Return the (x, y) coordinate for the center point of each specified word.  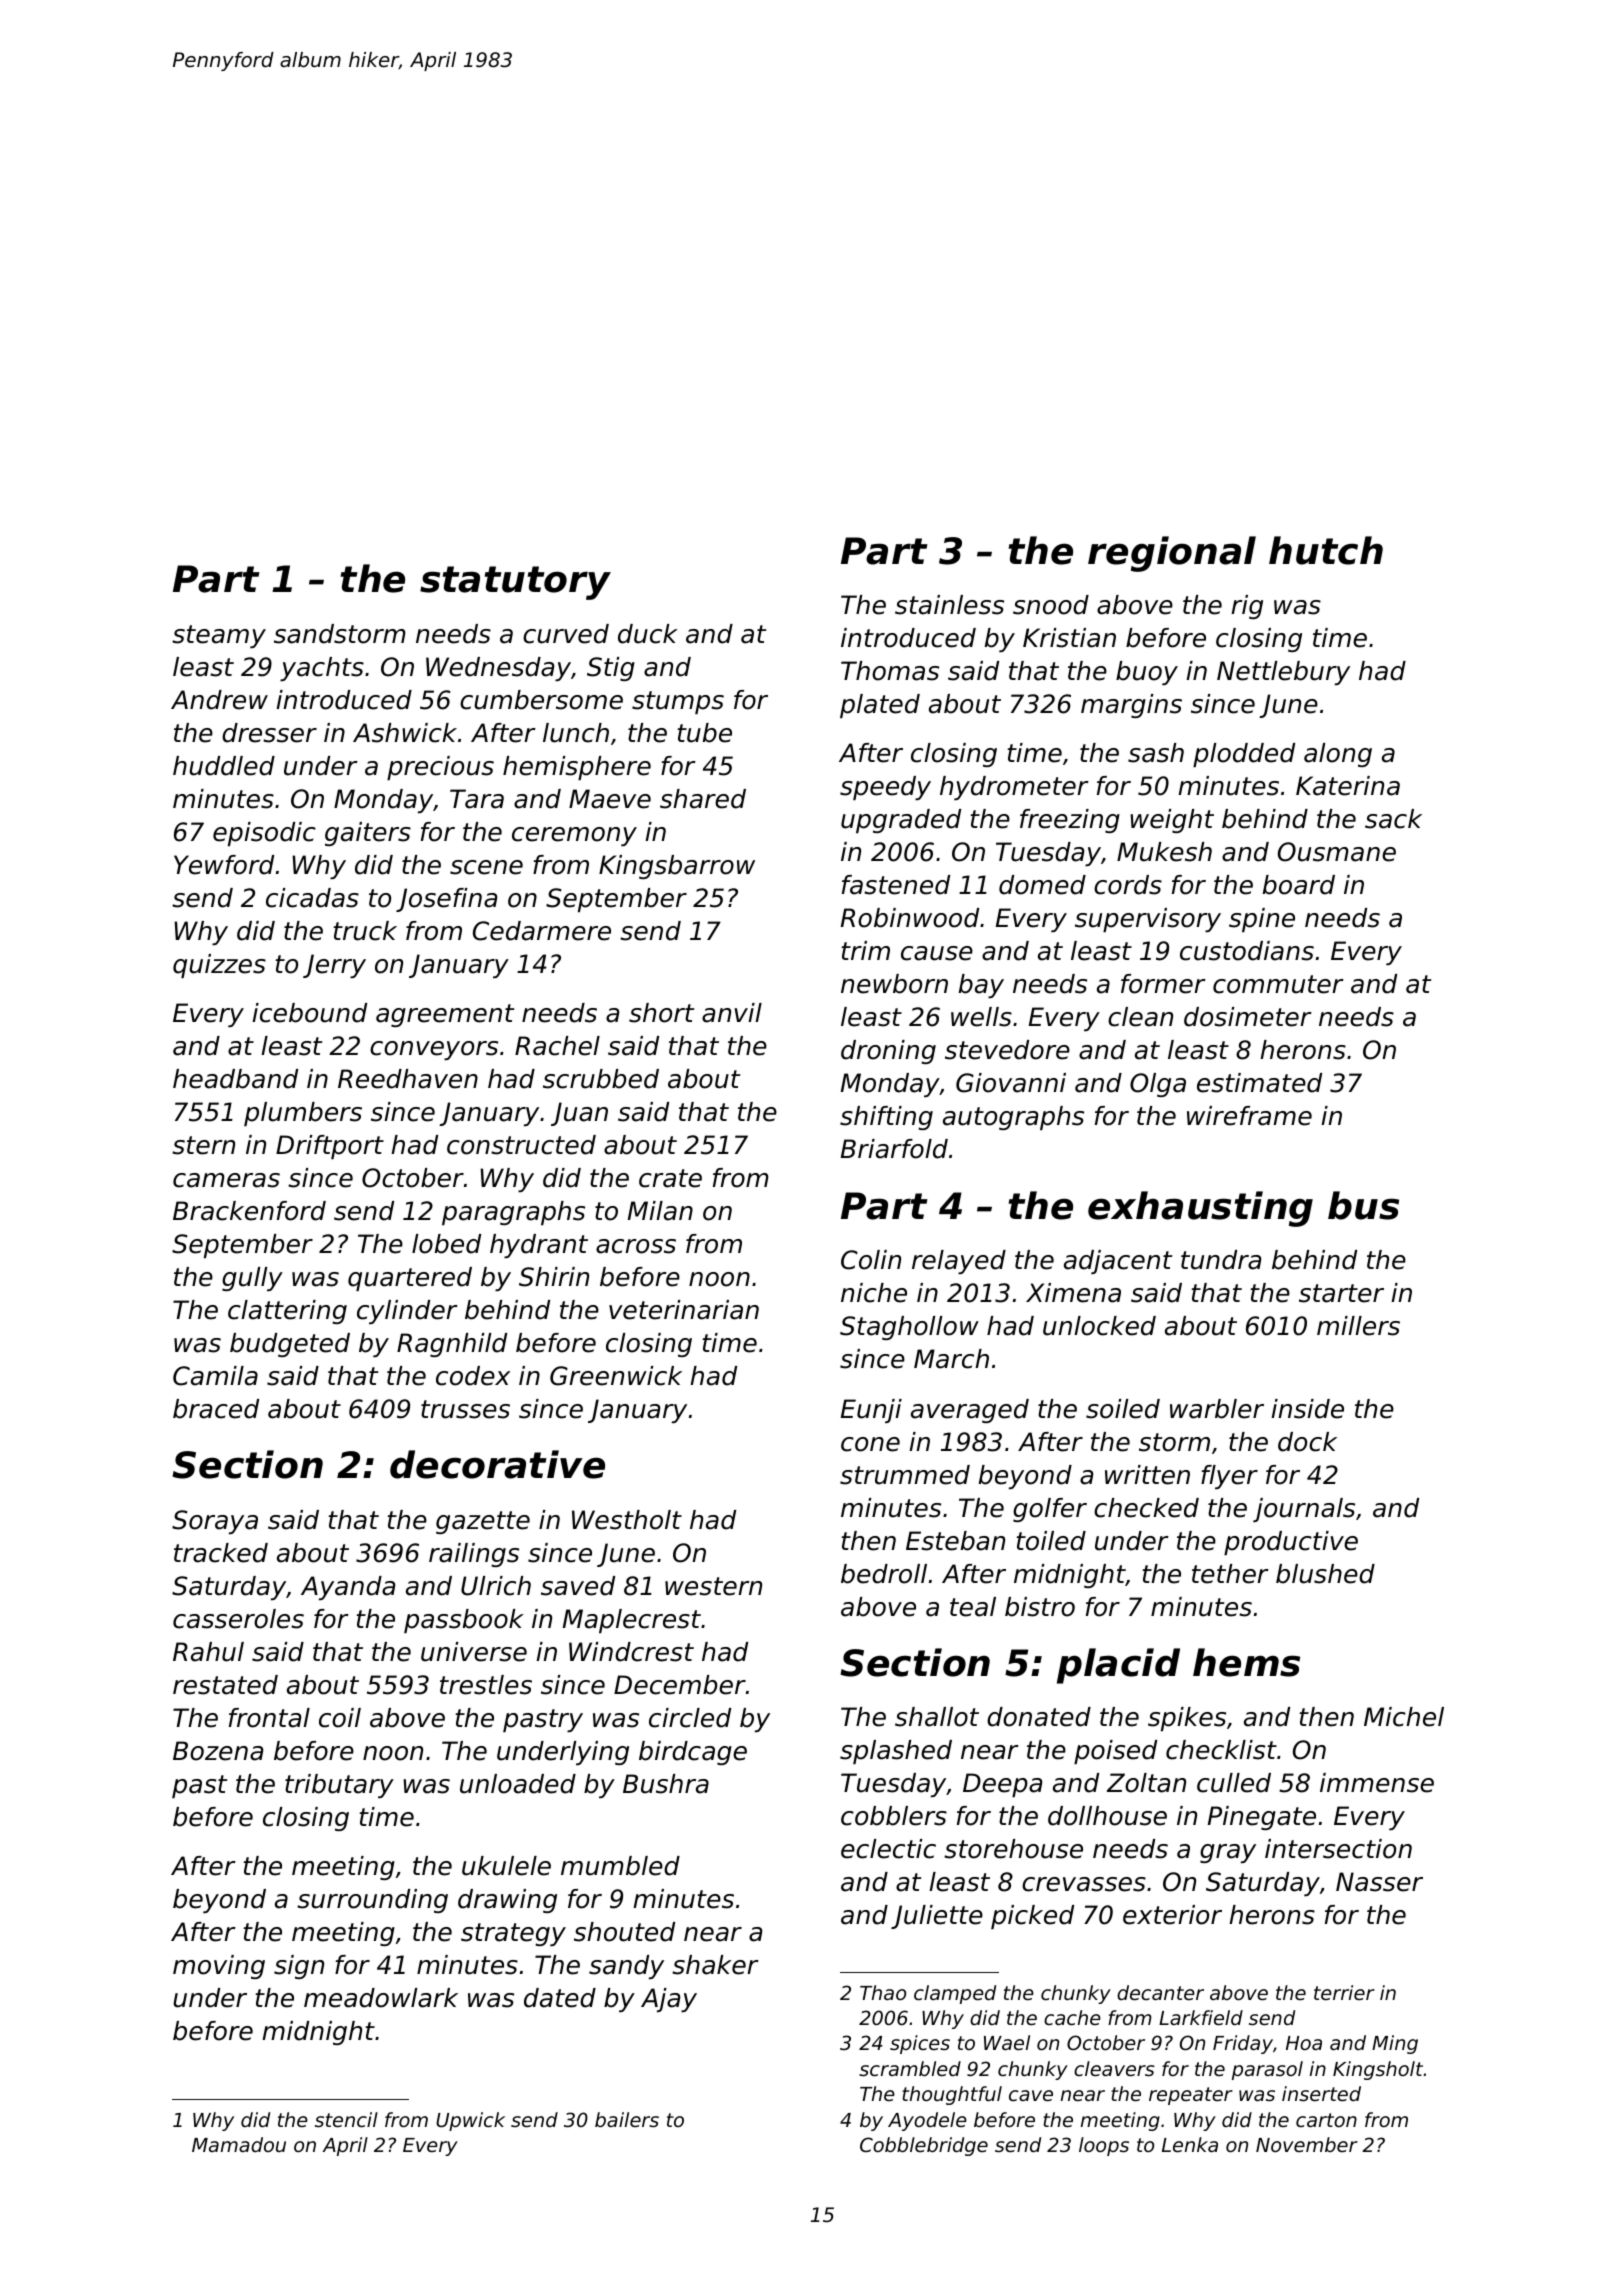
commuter (1278, 984)
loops (1104, 2146)
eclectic (888, 1849)
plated (880, 706)
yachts (322, 669)
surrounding (372, 1901)
